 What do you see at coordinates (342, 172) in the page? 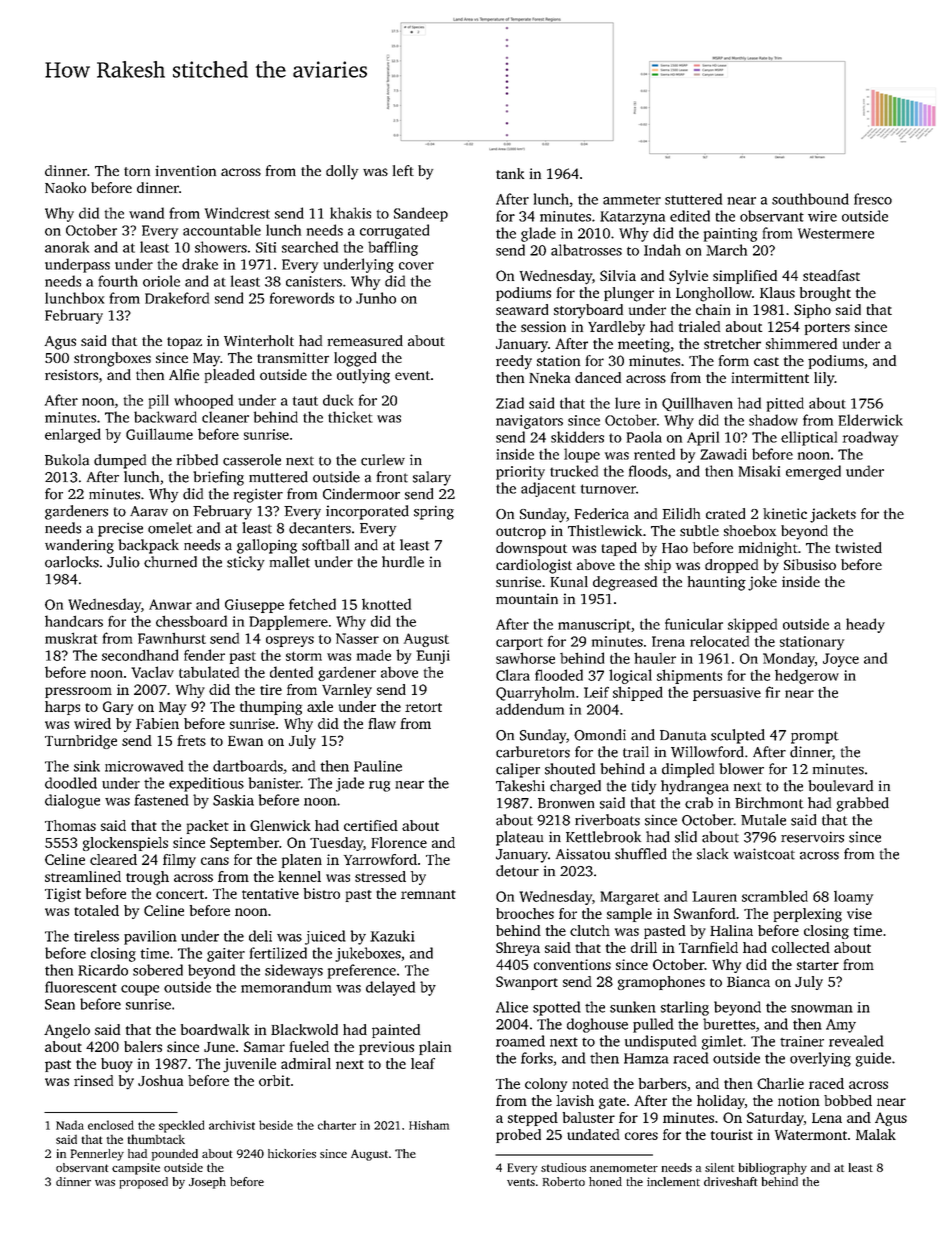
I see `dolly` at bounding box center [342, 172].
